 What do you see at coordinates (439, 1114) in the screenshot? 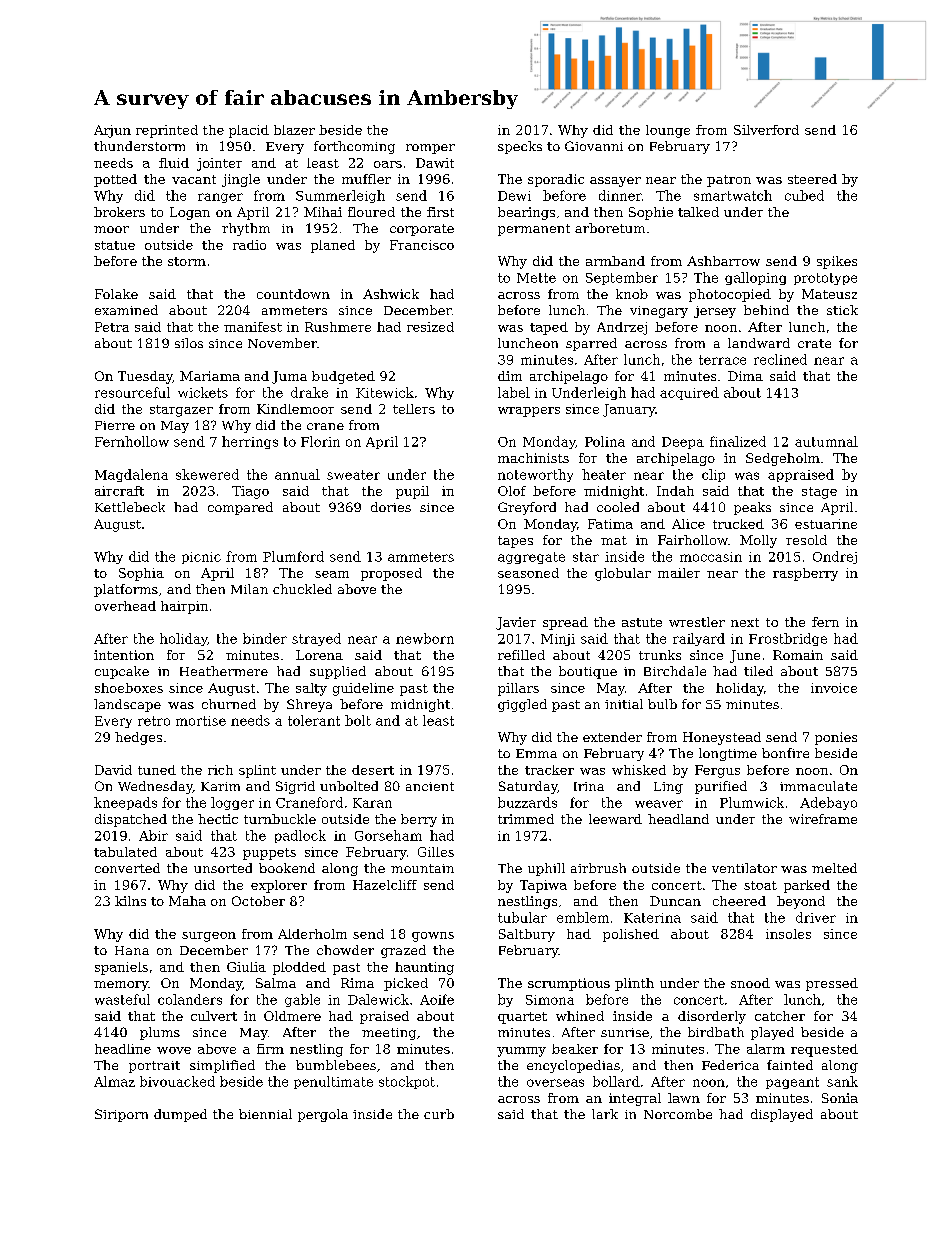
I see `curb` at bounding box center [439, 1114].
